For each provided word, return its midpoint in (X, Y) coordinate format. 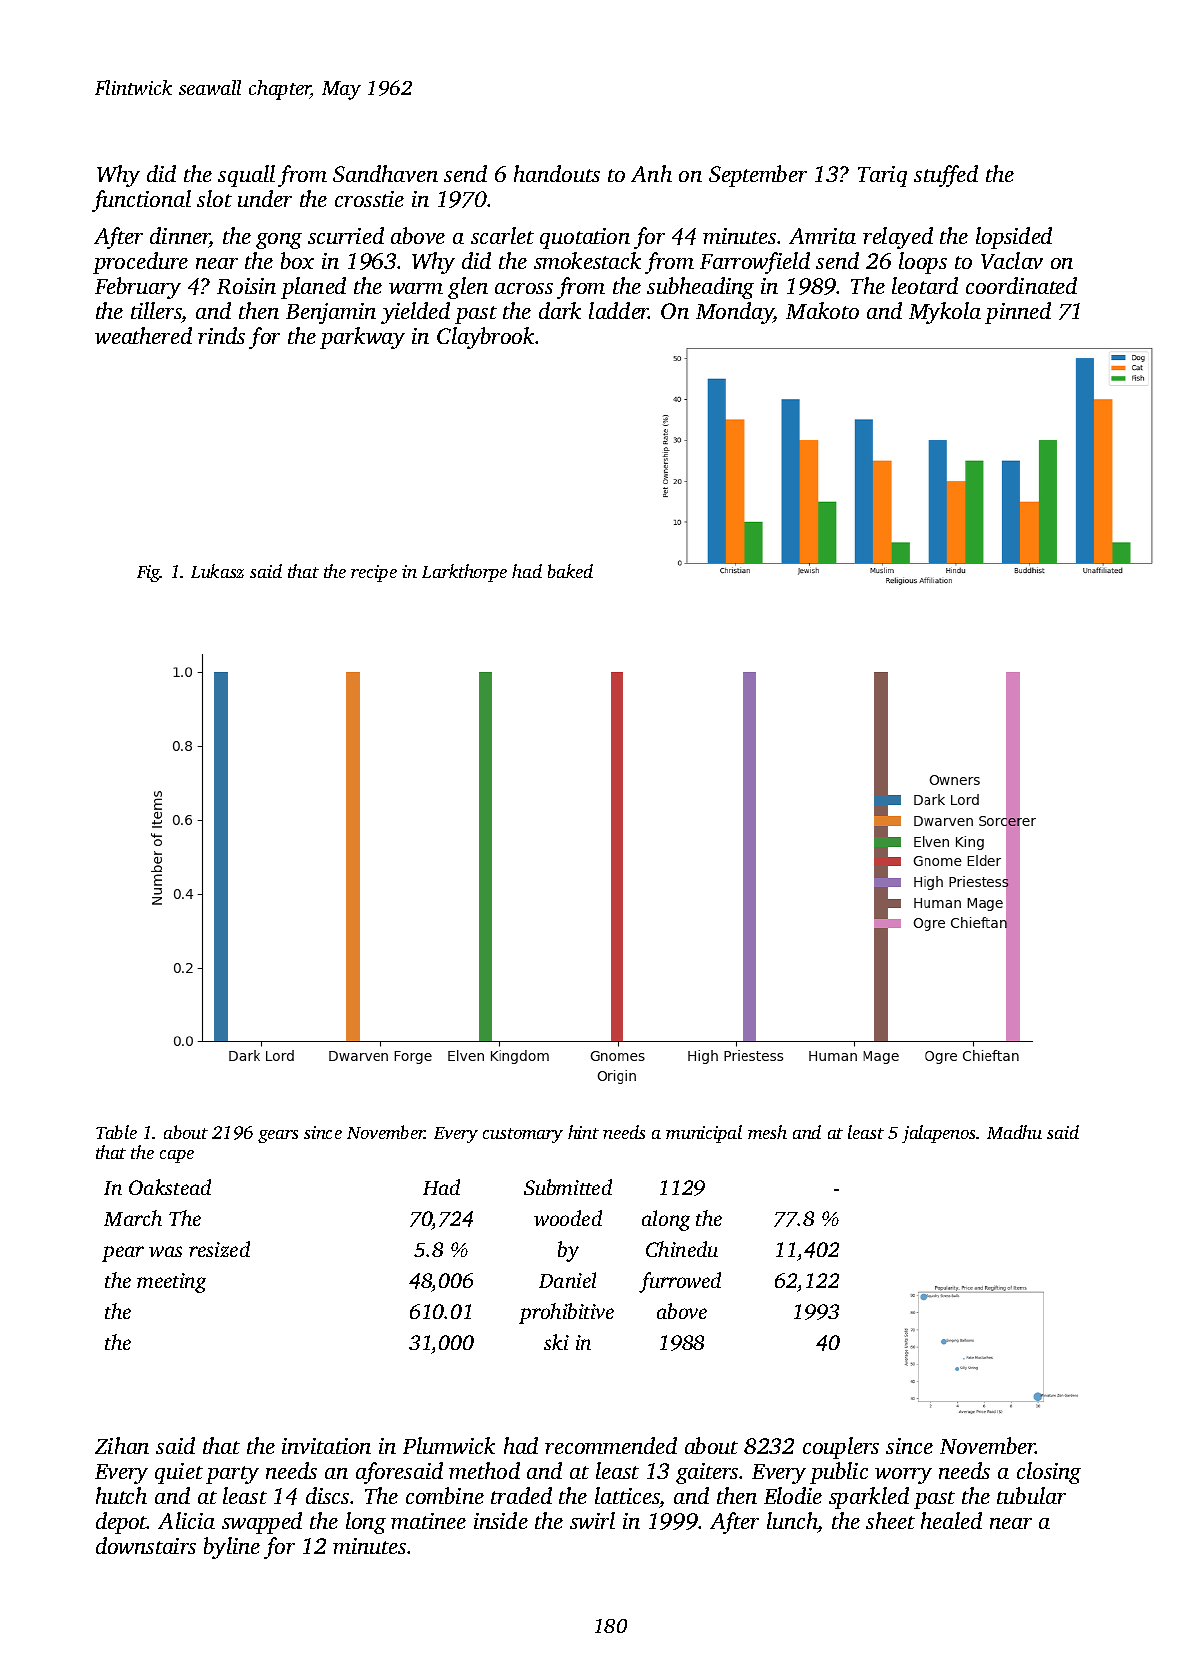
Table (116, 1132)
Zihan (122, 1445)
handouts (557, 173)
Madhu (1014, 1132)
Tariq (882, 176)
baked (570, 571)
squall (246, 176)
